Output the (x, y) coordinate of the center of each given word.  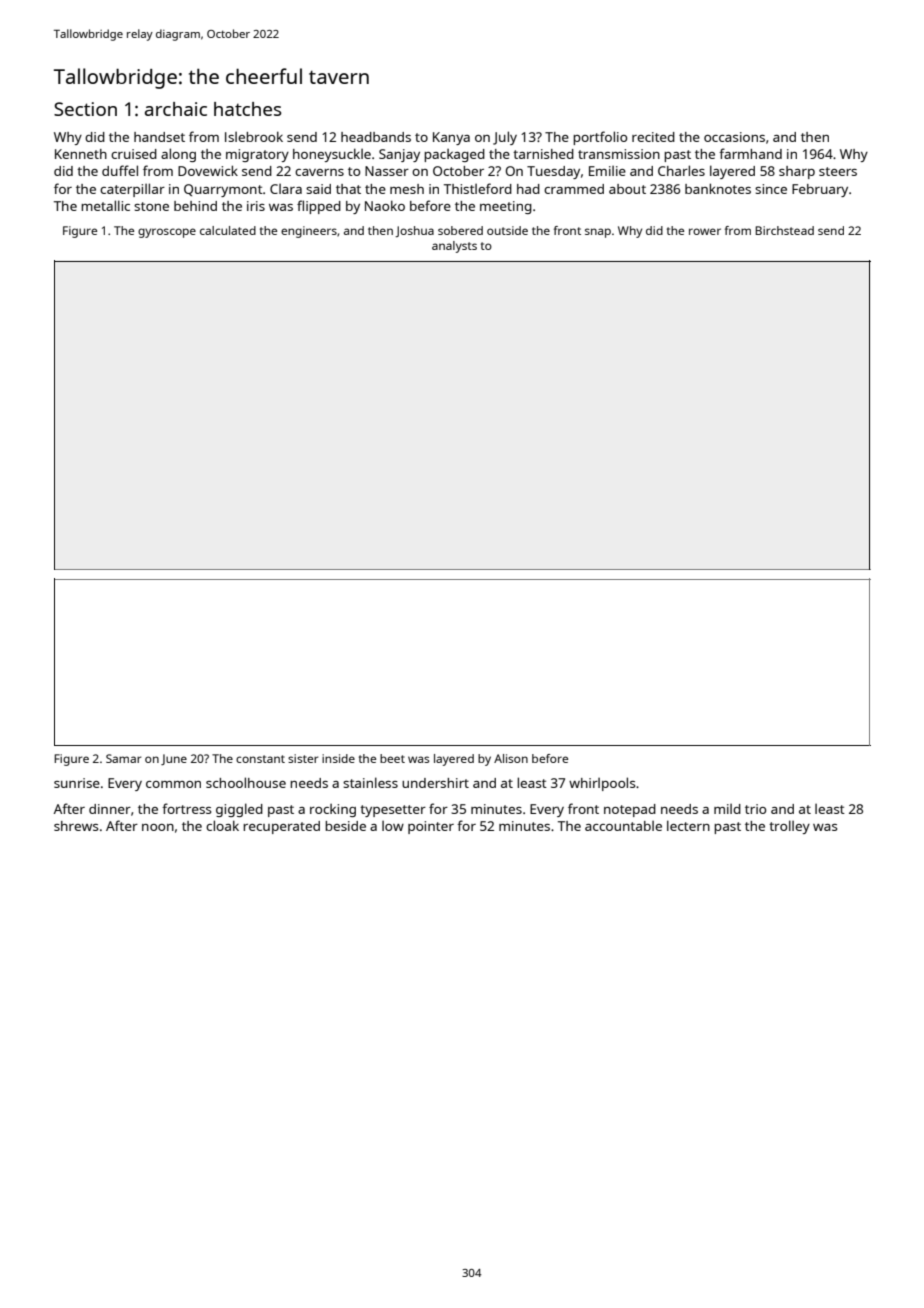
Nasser (387, 171)
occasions (734, 137)
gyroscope (167, 233)
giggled (239, 810)
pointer (431, 827)
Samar (123, 758)
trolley (789, 827)
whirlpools (602, 784)
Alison (511, 758)
